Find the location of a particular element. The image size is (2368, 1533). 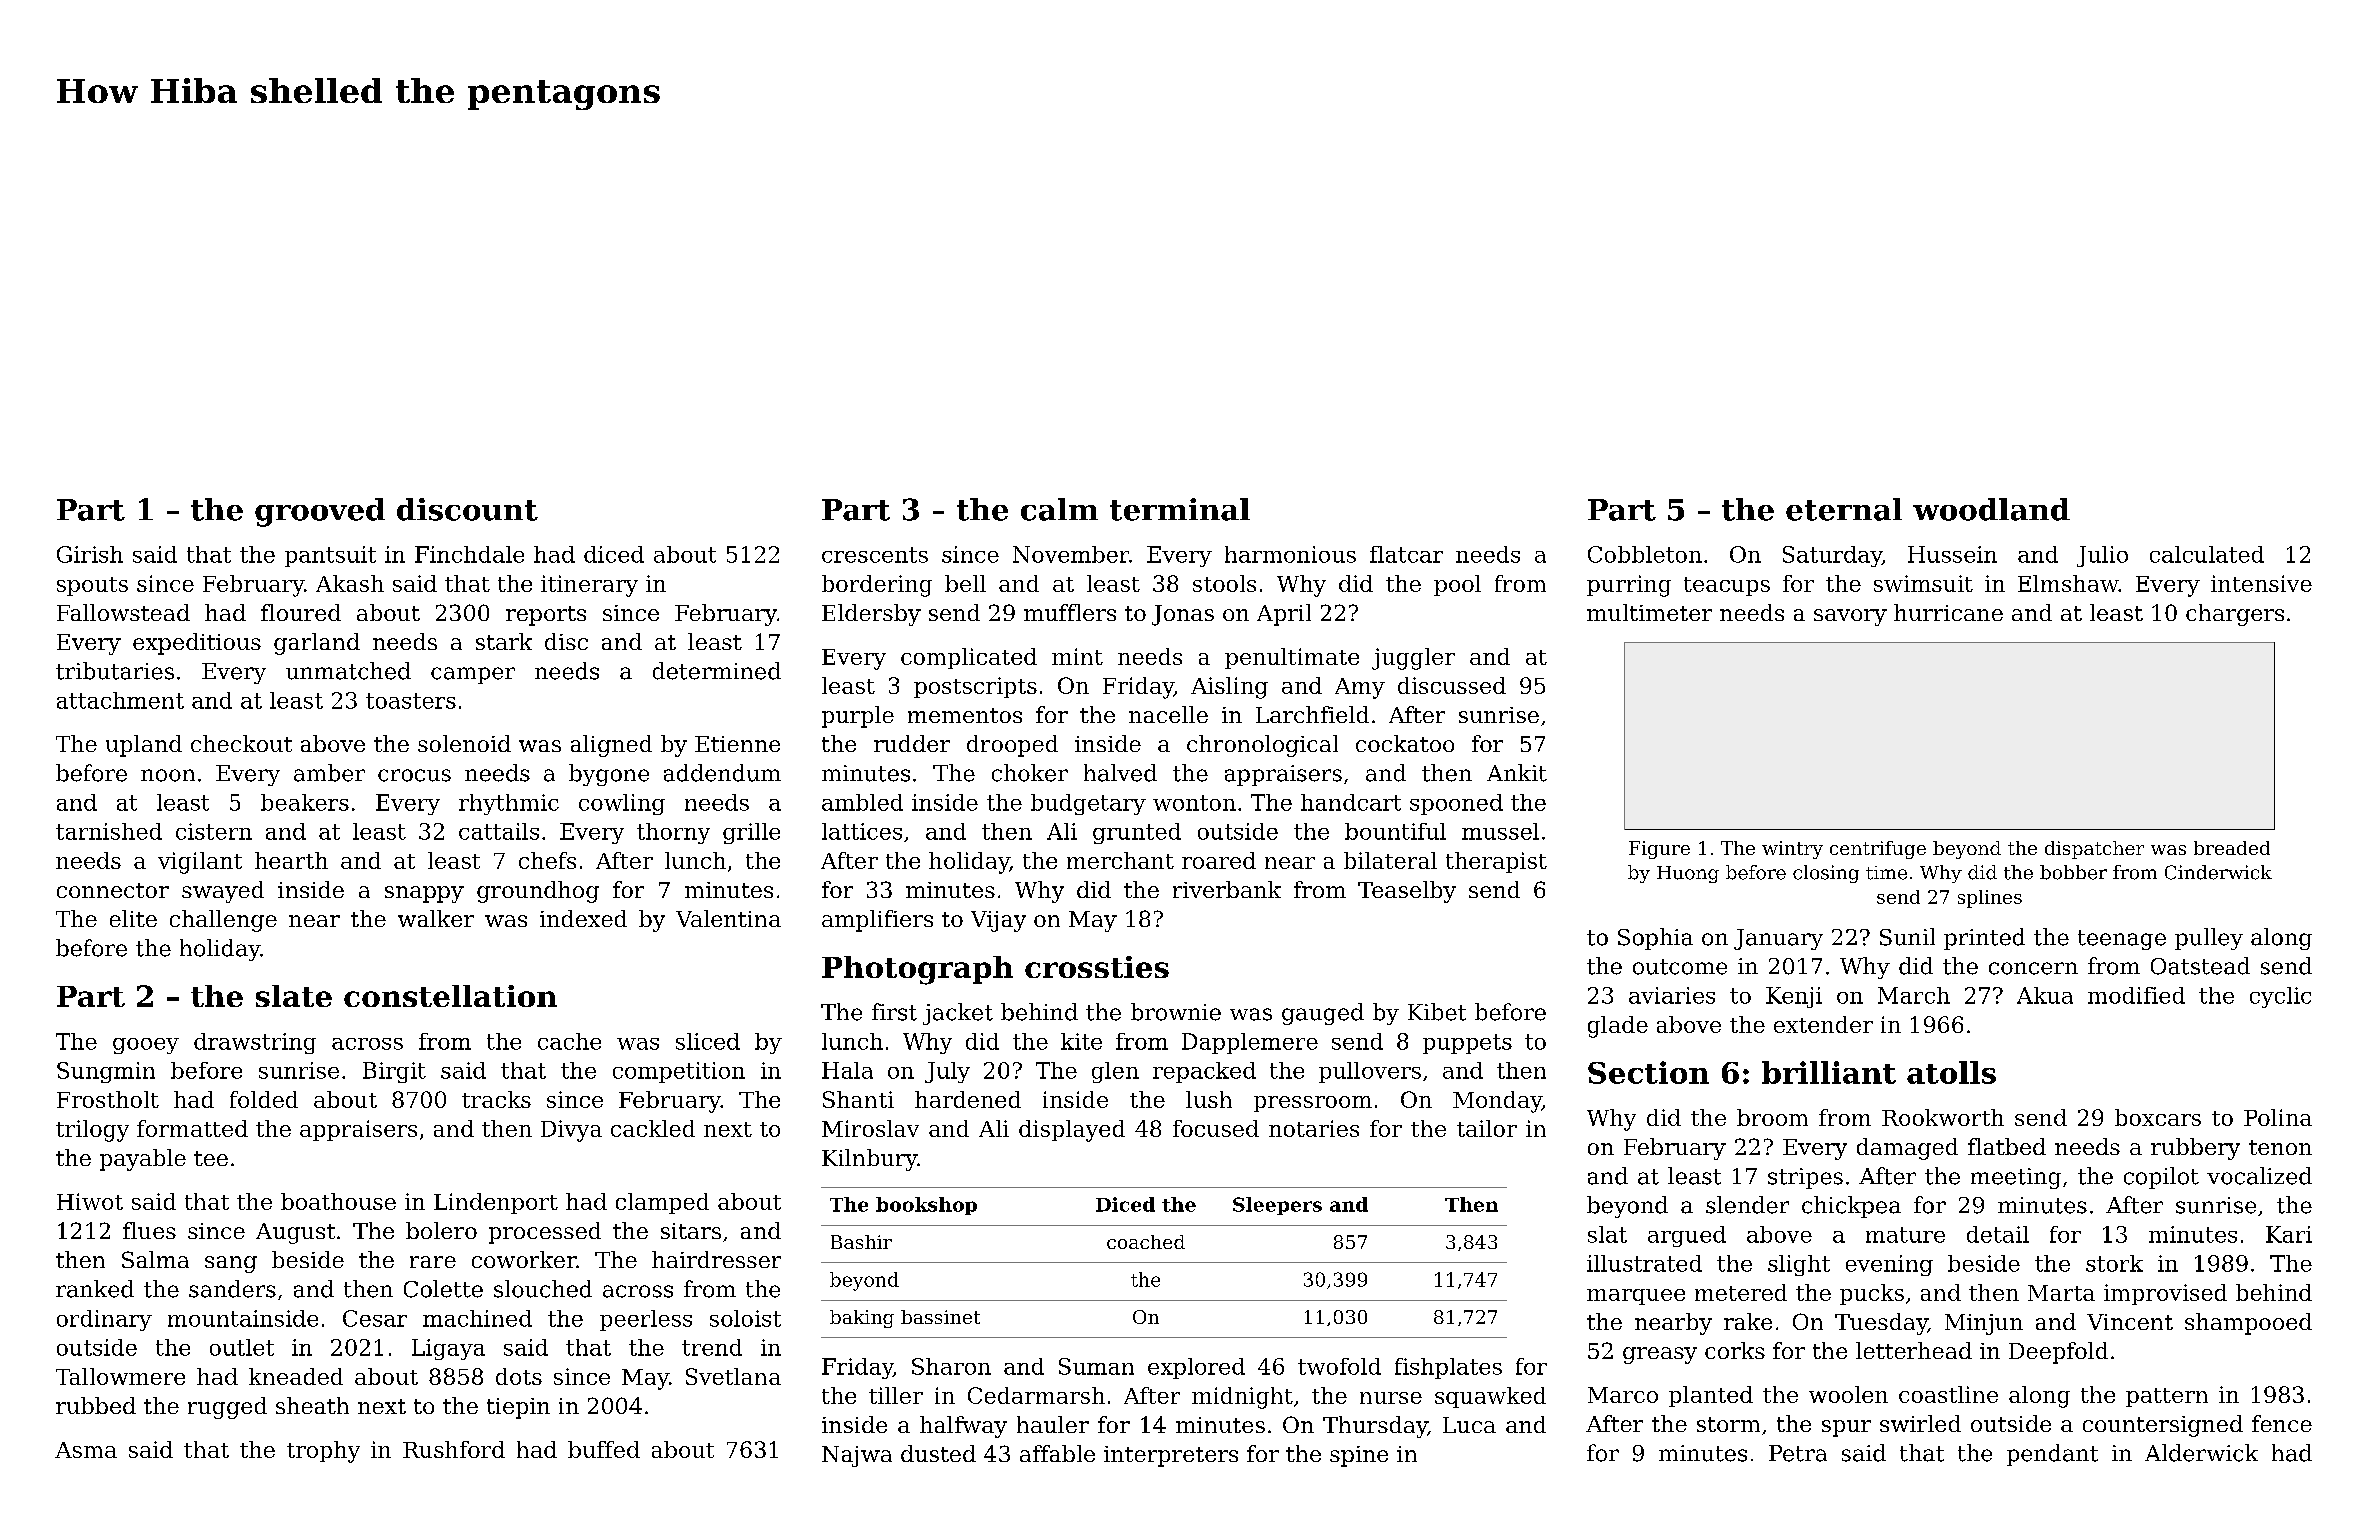

Sleepers is located at coordinates (1277, 1206).
